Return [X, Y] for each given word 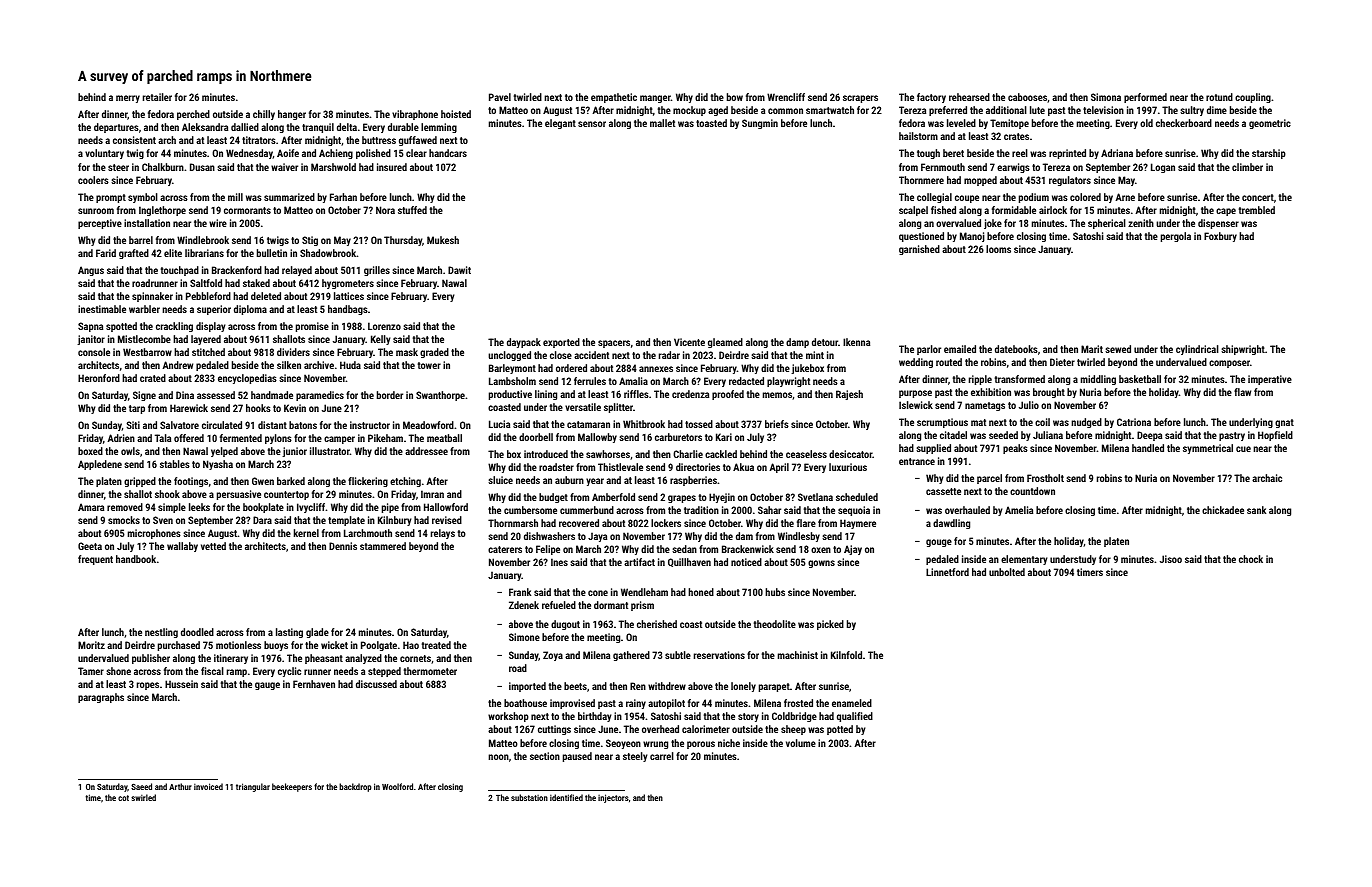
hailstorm [918, 136]
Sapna [90, 327]
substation [529, 797]
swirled [143, 797]
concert [1258, 197]
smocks [124, 520]
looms [998, 249]
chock [1251, 559]
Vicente [689, 342]
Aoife [288, 153]
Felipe [548, 550]
